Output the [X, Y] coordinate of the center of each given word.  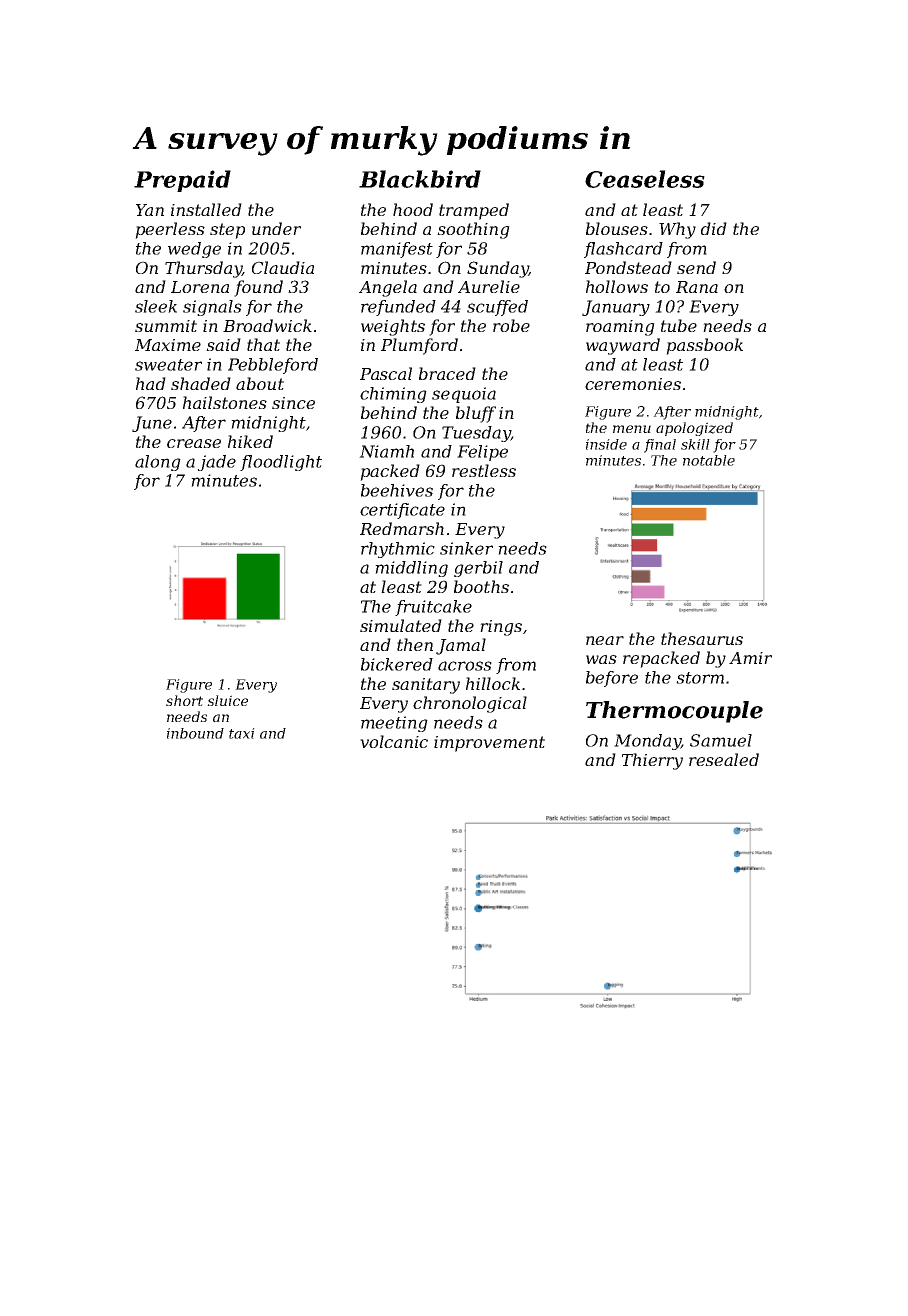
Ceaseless [645, 179]
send [696, 267]
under [276, 228]
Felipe [482, 453]
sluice [227, 700]
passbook [704, 346]
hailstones [225, 402]
